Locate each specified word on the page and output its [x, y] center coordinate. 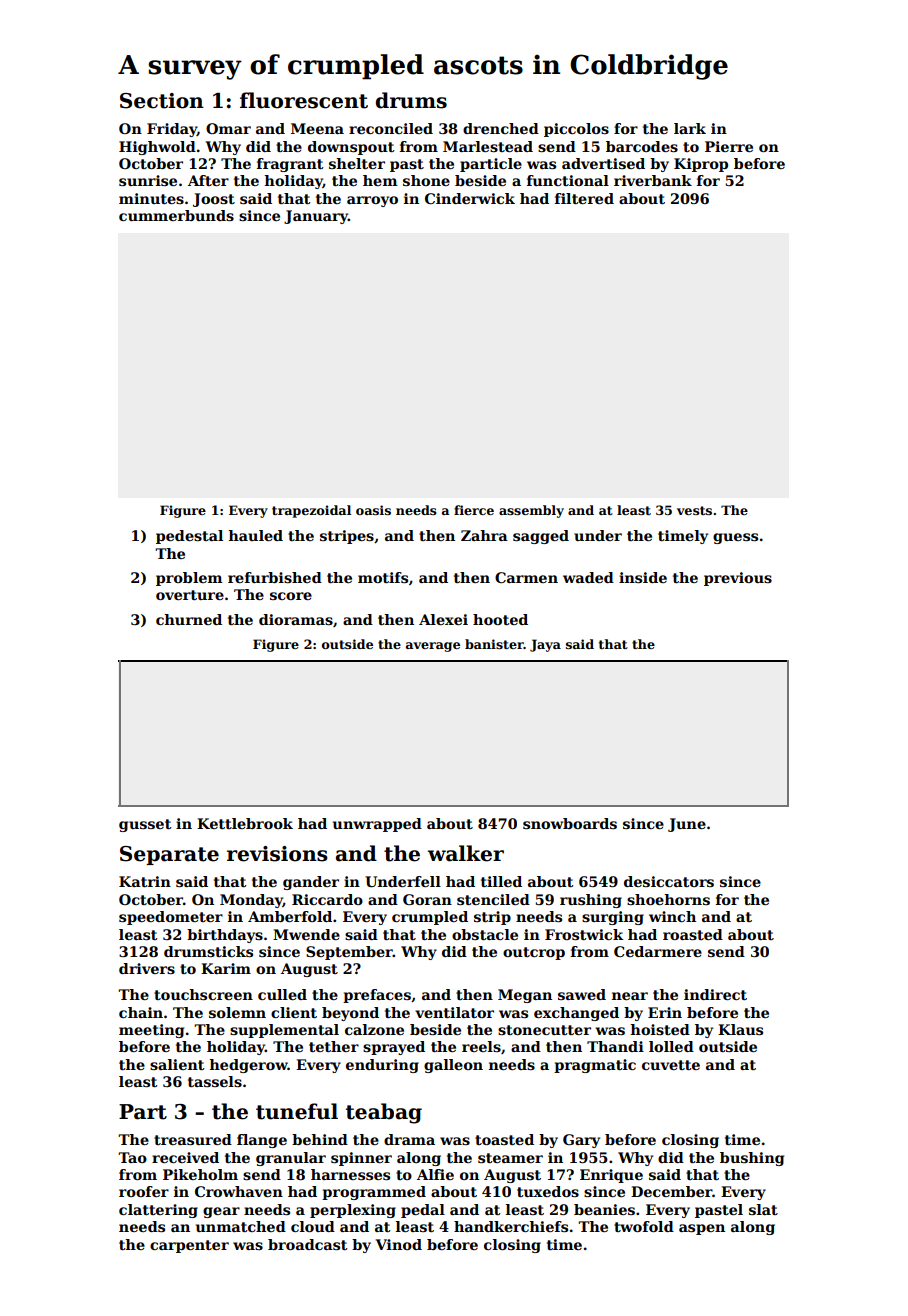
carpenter [189, 1246]
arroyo [372, 201]
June [687, 825]
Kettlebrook [245, 823]
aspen [702, 1229]
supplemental [284, 1031]
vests [694, 510]
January [316, 217]
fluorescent [304, 100]
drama [409, 1139]
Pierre [729, 146]
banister [494, 644]
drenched [501, 128]
